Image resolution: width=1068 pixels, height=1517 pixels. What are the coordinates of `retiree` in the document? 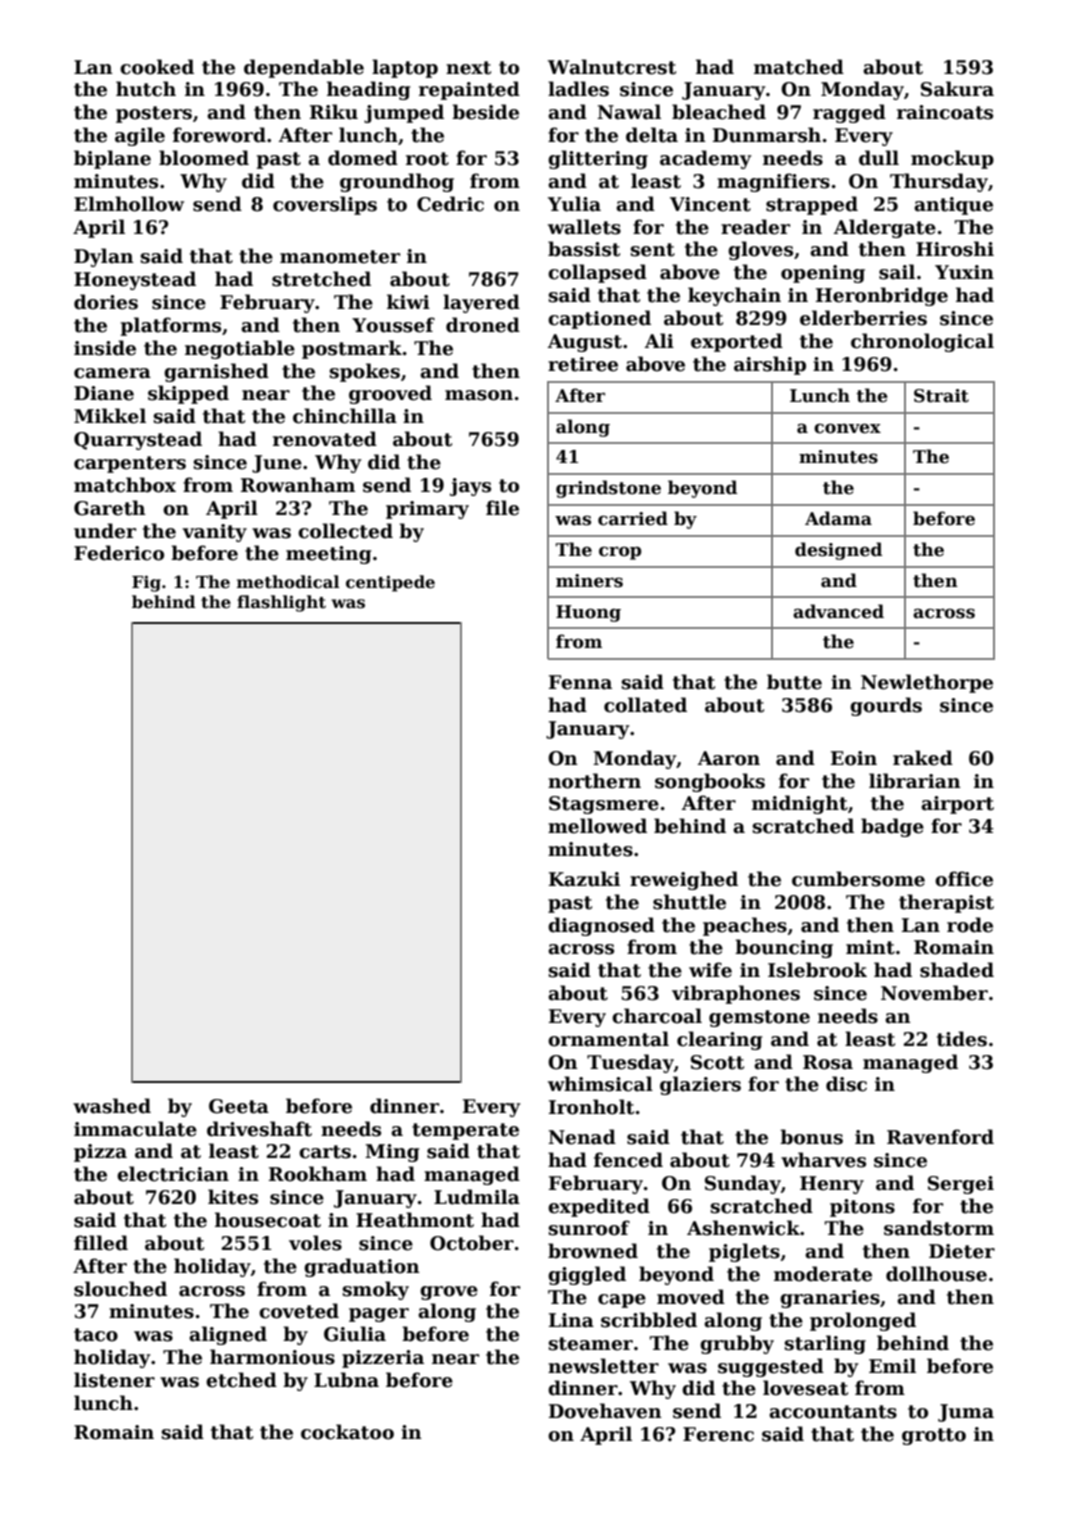 It's located at (583, 364).
